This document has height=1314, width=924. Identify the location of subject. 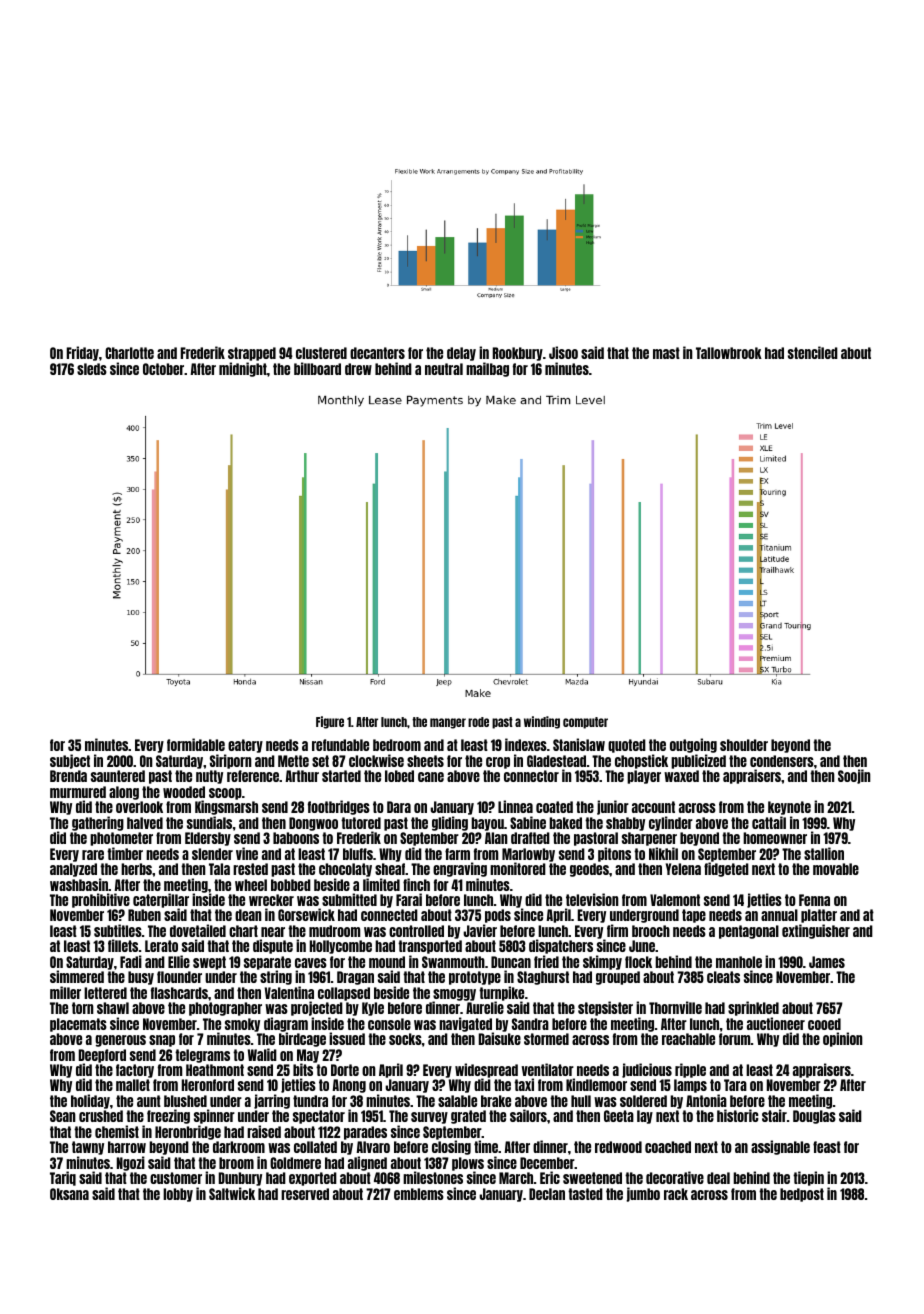
(70, 761).
